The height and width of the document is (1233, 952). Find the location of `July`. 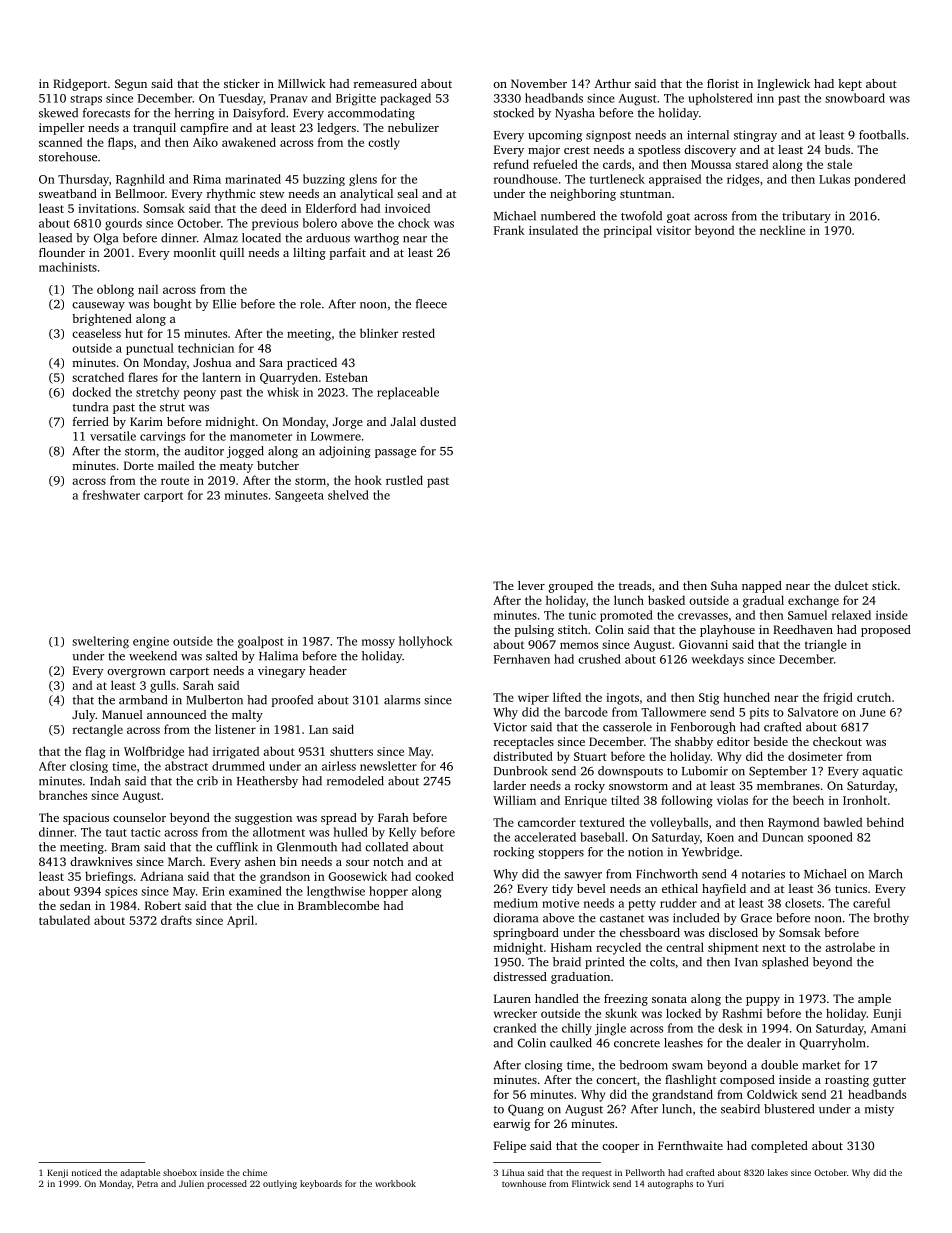

July is located at coordinates (84, 716).
